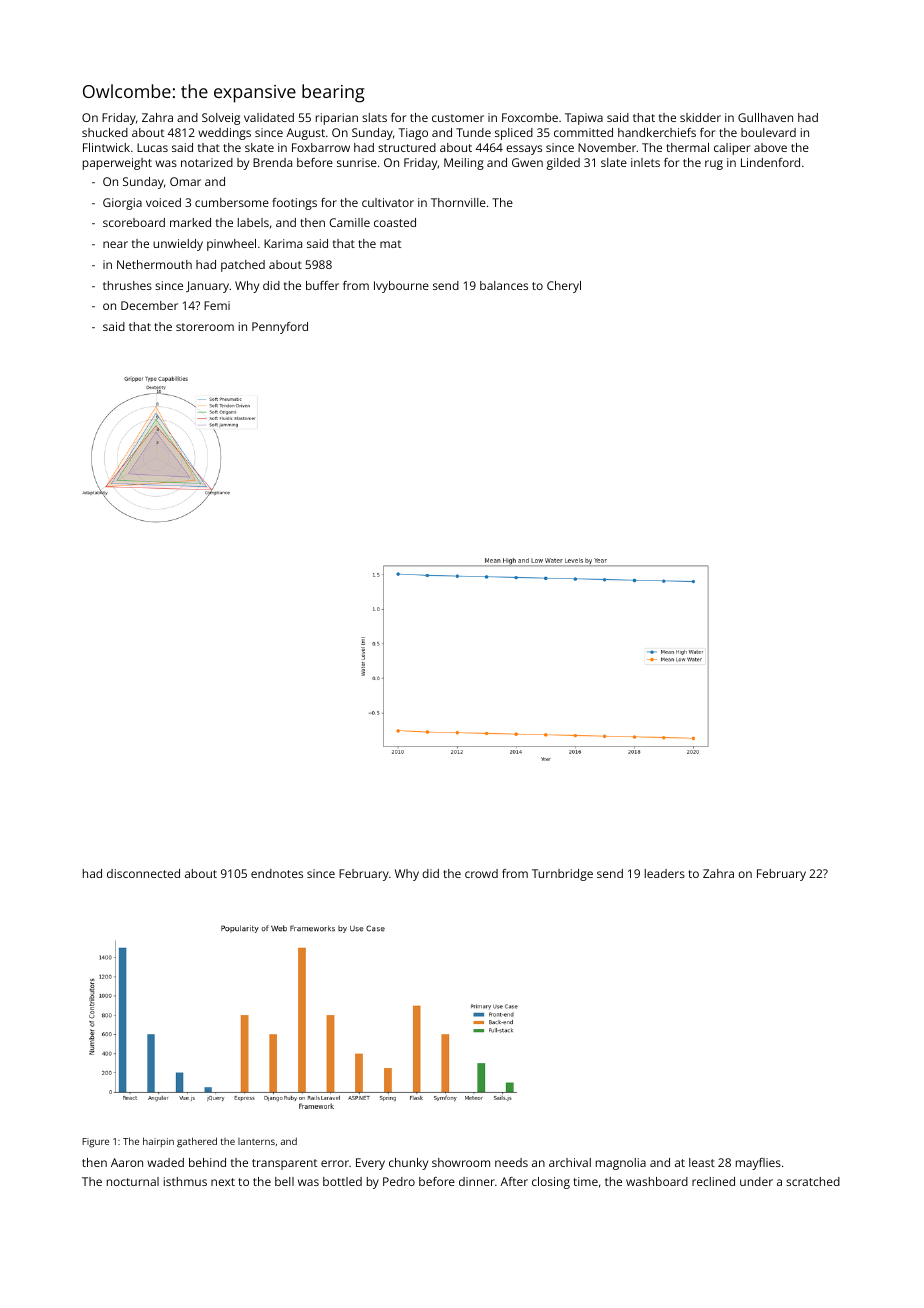  I want to click on Flintwick, so click(106, 147).
